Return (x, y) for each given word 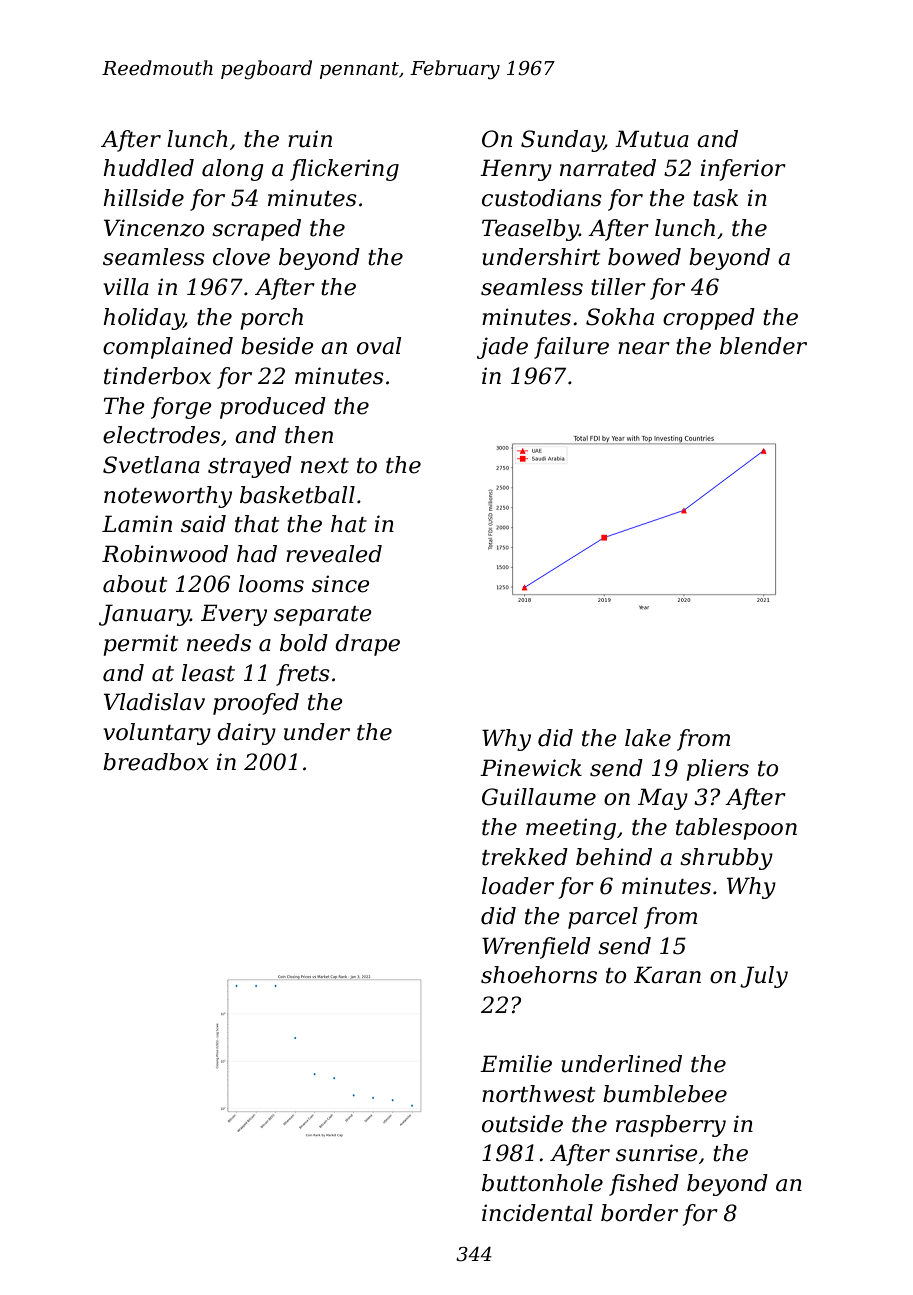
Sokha (620, 317)
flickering (344, 170)
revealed (334, 554)
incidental (537, 1213)
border (639, 1213)
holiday (143, 319)
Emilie (516, 1064)
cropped (709, 319)
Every (234, 615)
